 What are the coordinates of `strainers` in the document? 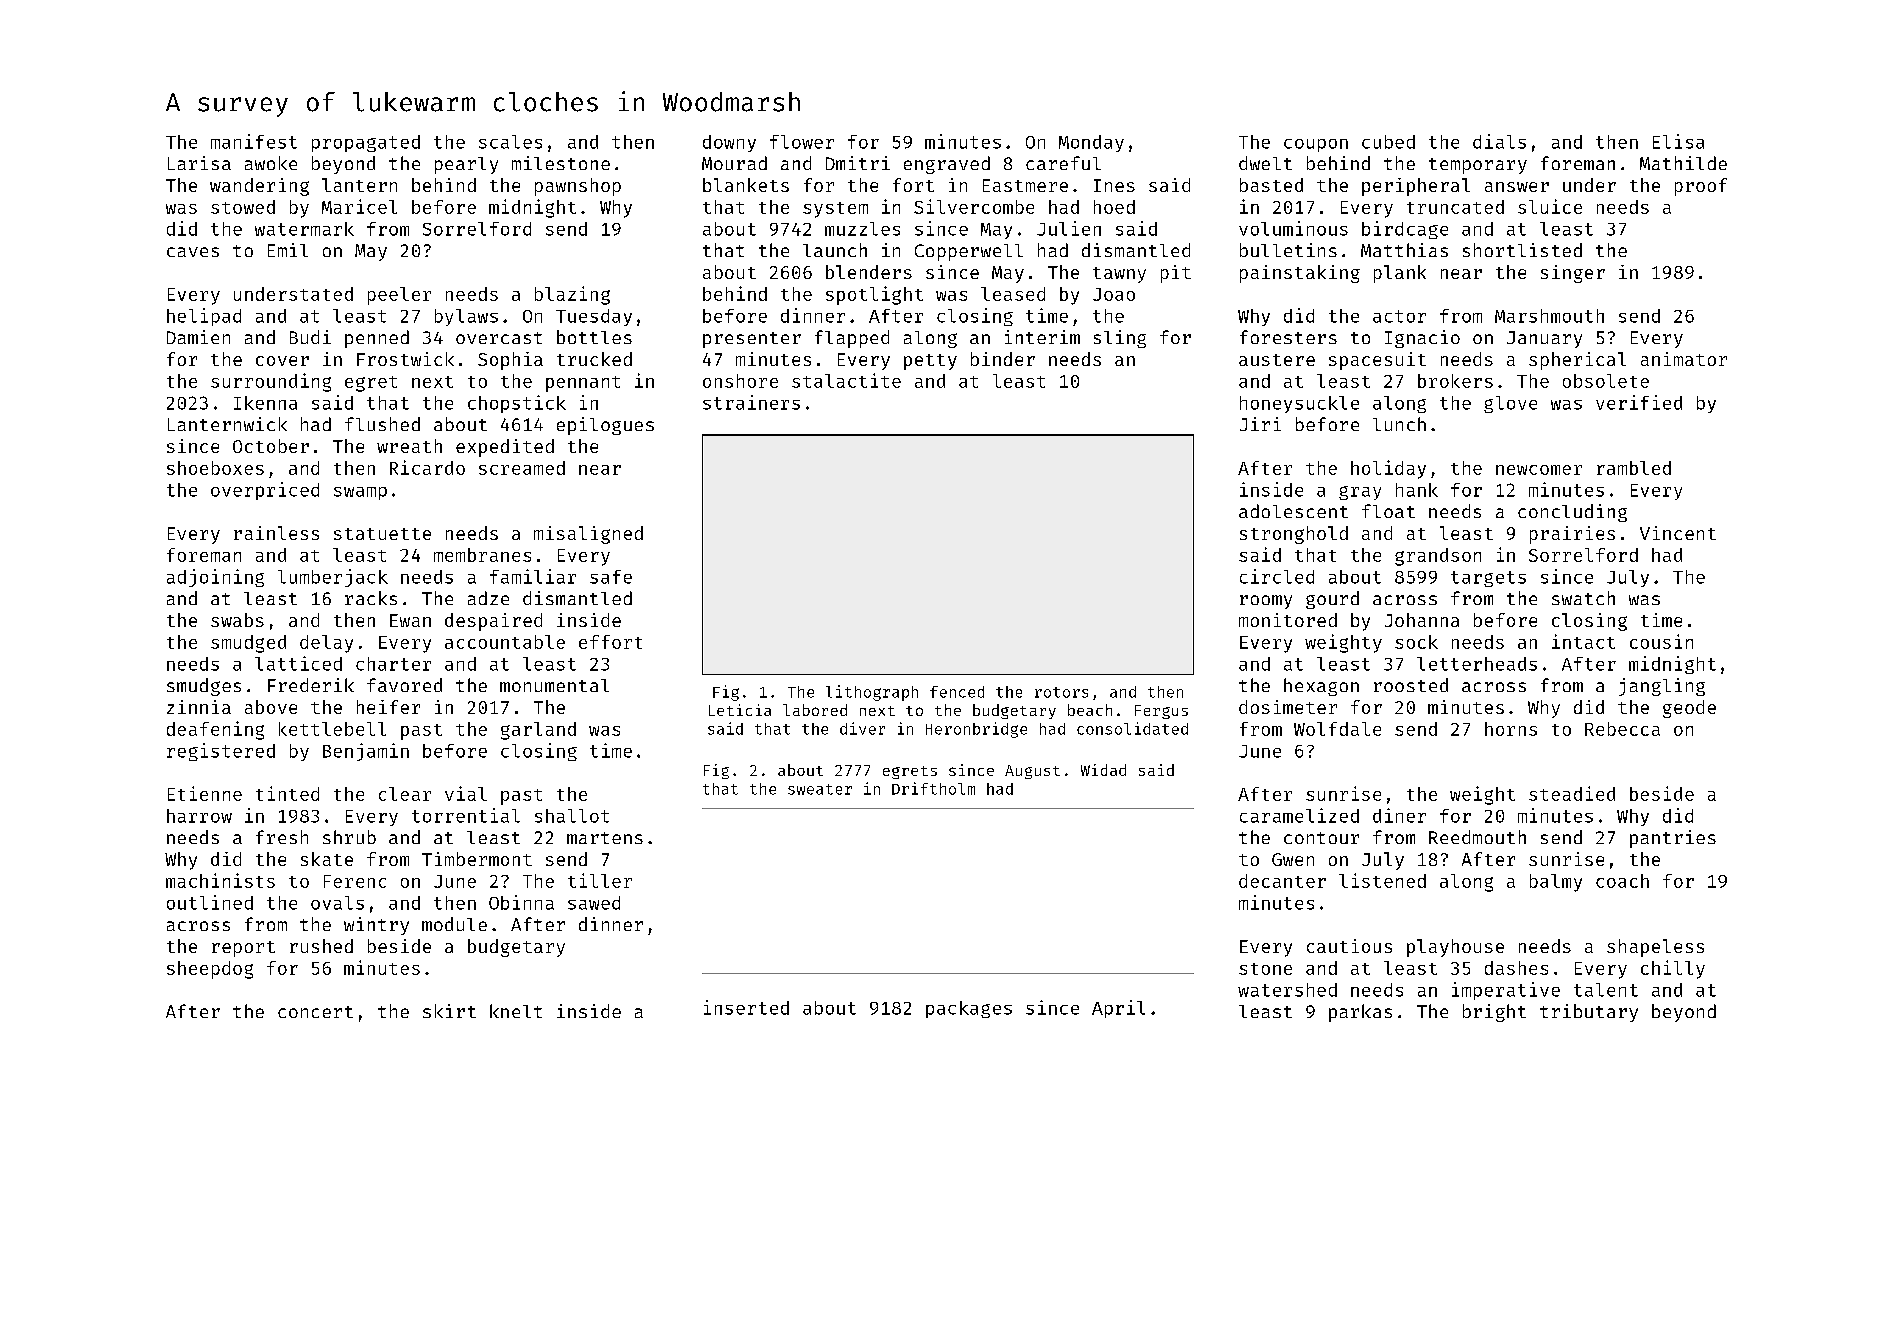 It's located at (751, 402).
